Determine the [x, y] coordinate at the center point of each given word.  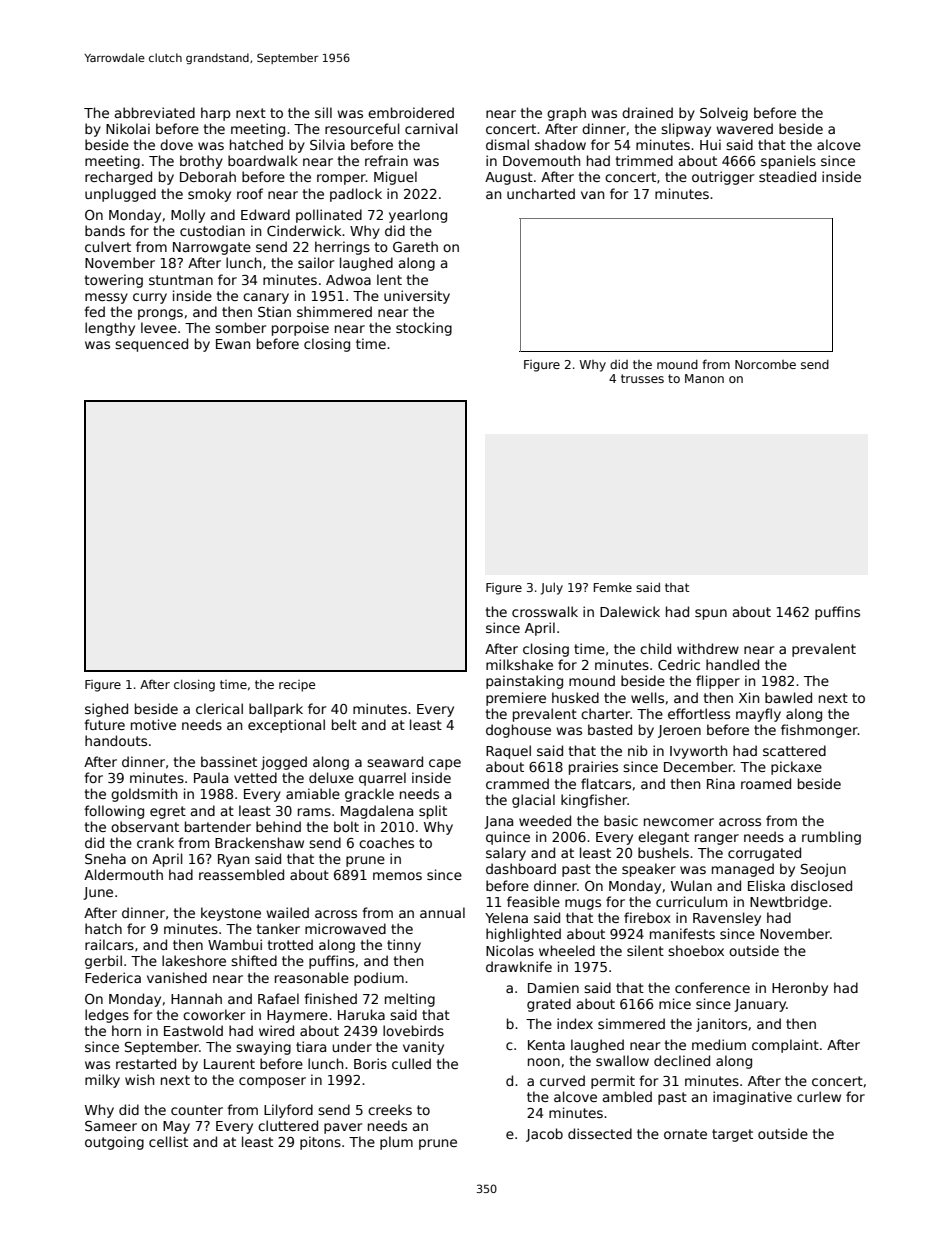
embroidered [411, 112]
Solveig [724, 114]
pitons [320, 1143]
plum [396, 1143]
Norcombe [765, 364]
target [732, 1135]
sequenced [151, 345]
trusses [642, 378]
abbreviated [155, 112]
